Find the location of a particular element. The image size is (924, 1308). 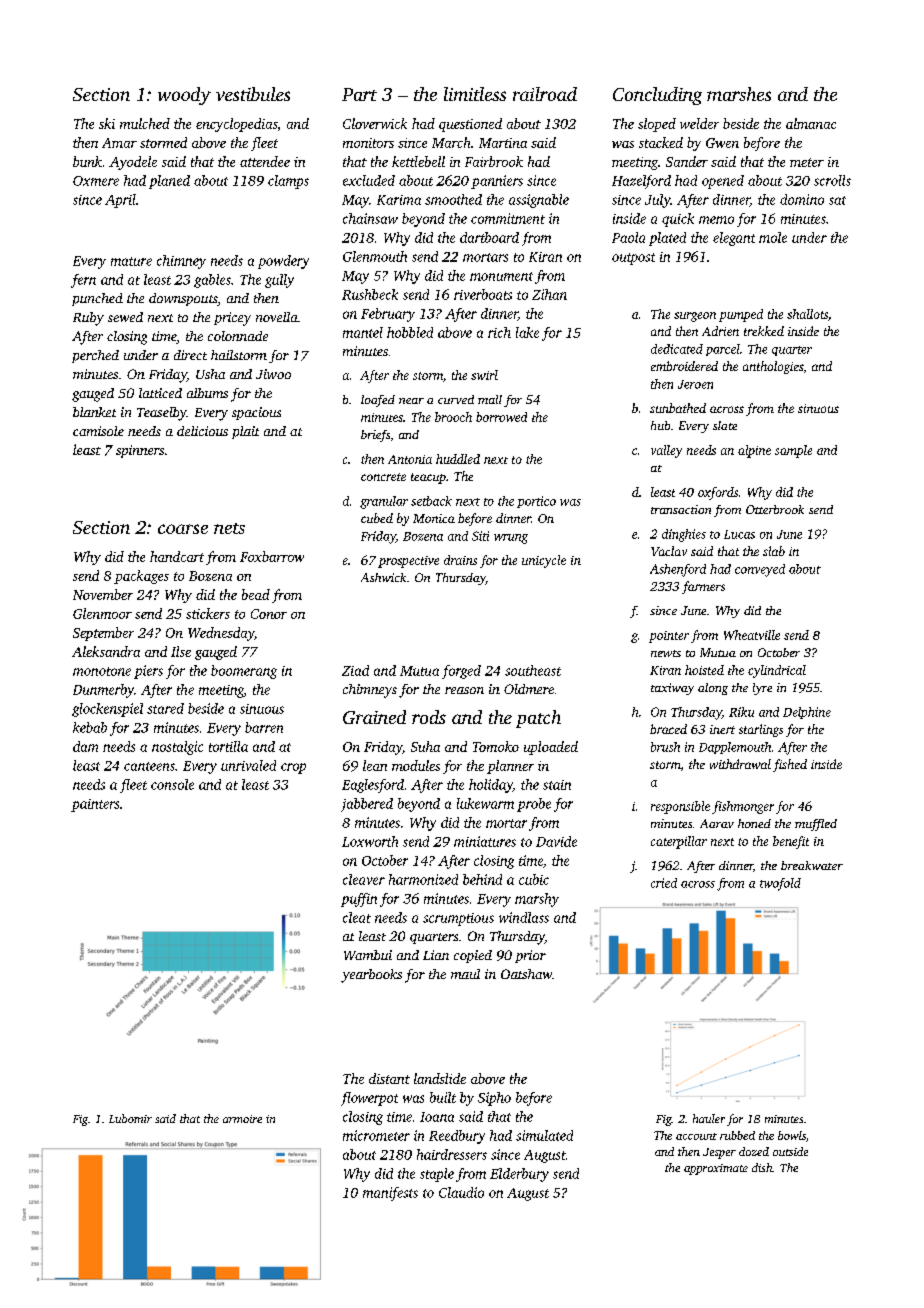

Elderbury is located at coordinates (519, 1175).
